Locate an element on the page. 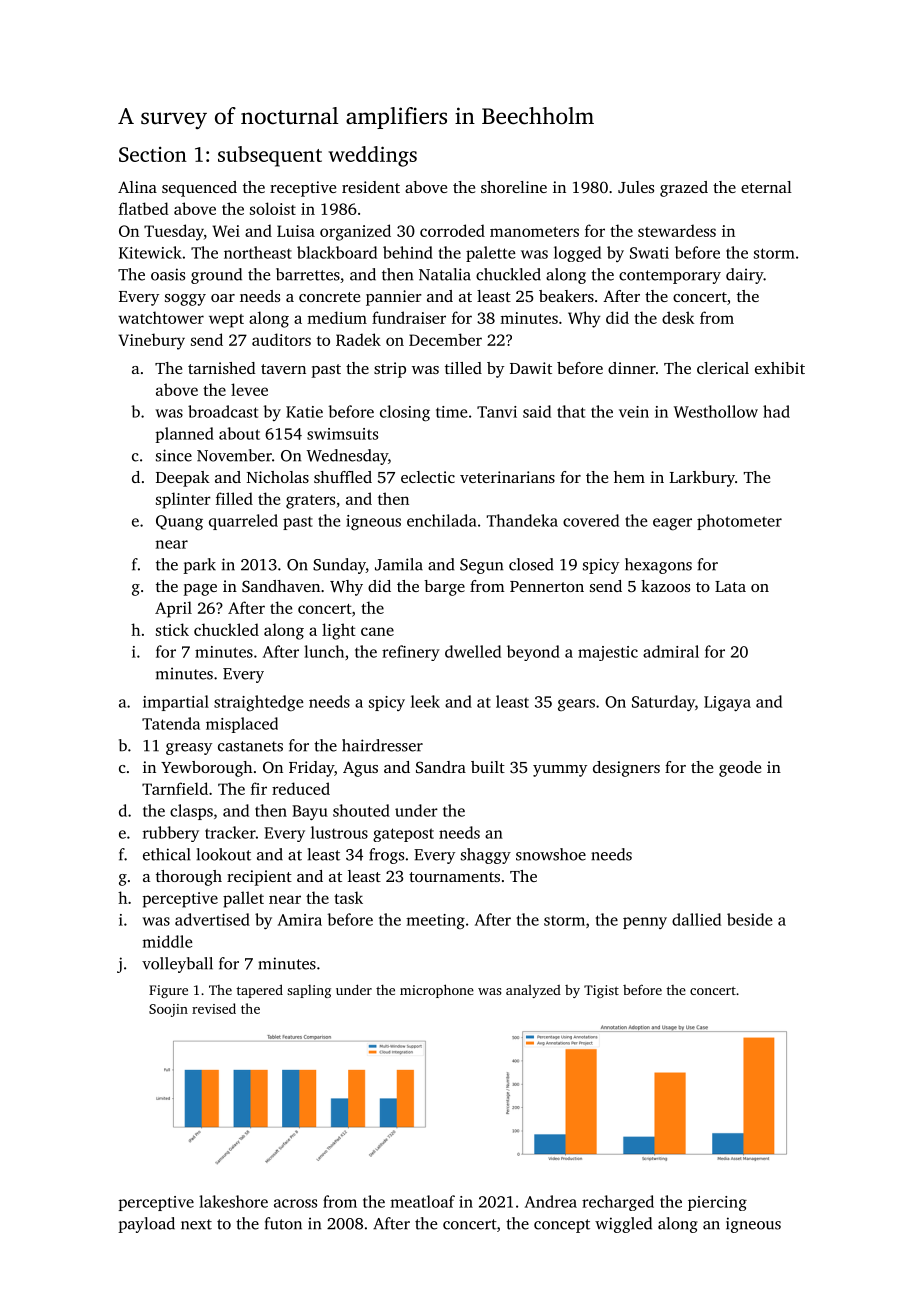 The width and height of the document is (924, 1311). barrettes is located at coordinates (308, 274).
